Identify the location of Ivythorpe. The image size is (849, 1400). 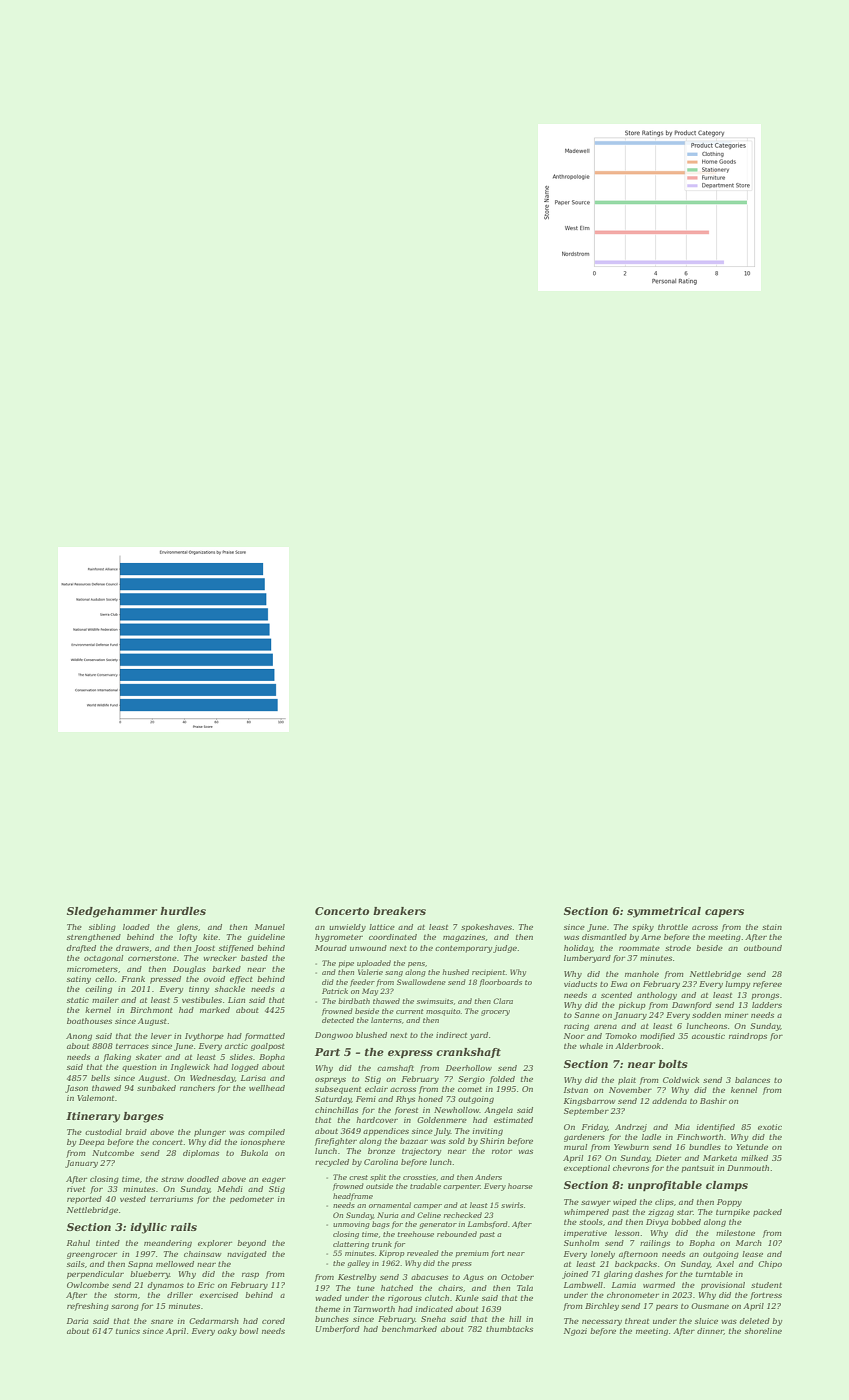
(204, 1037).
